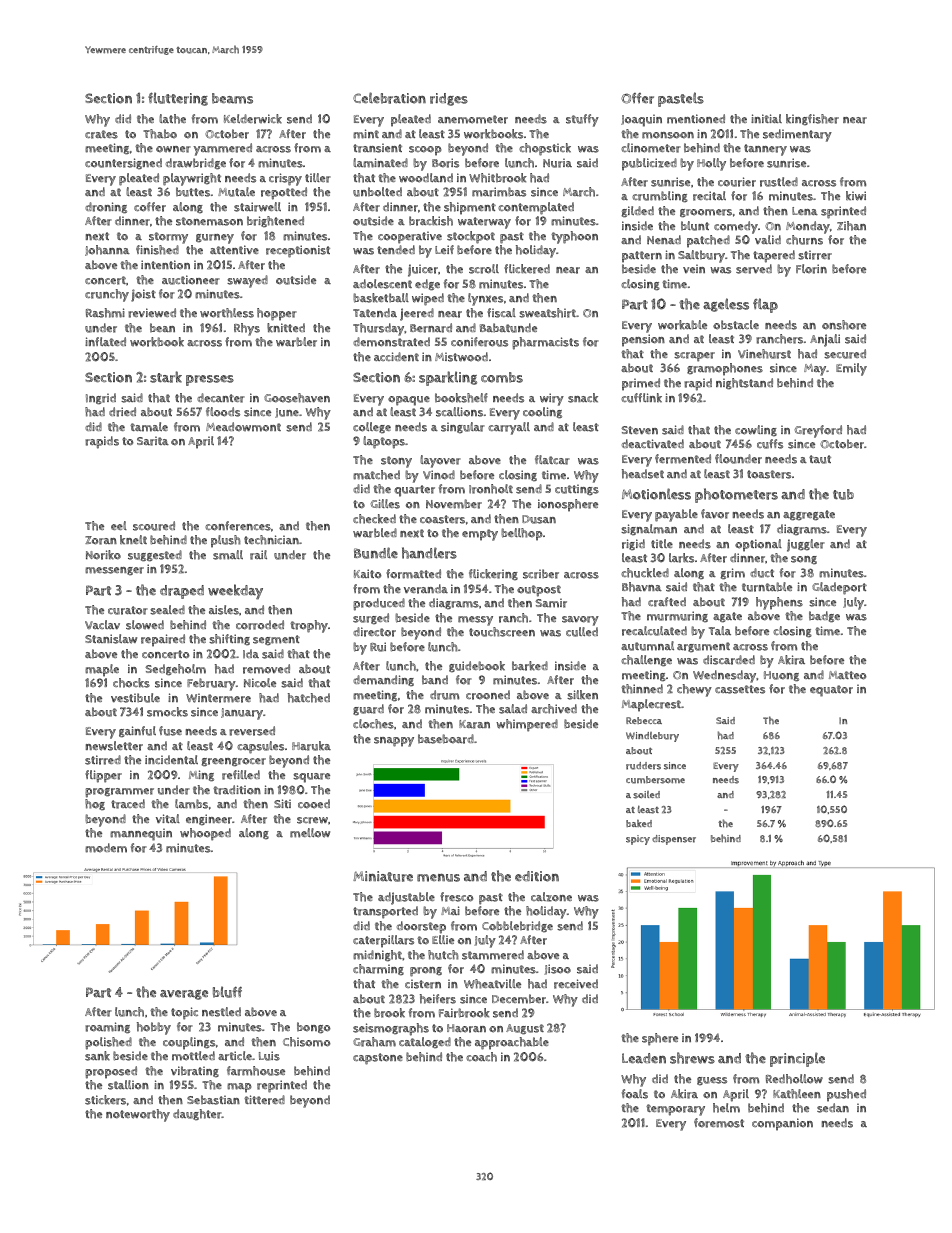 This screenshot has height=1233, width=952. What do you see at coordinates (641, 120) in the screenshot?
I see `Joaquin` at bounding box center [641, 120].
